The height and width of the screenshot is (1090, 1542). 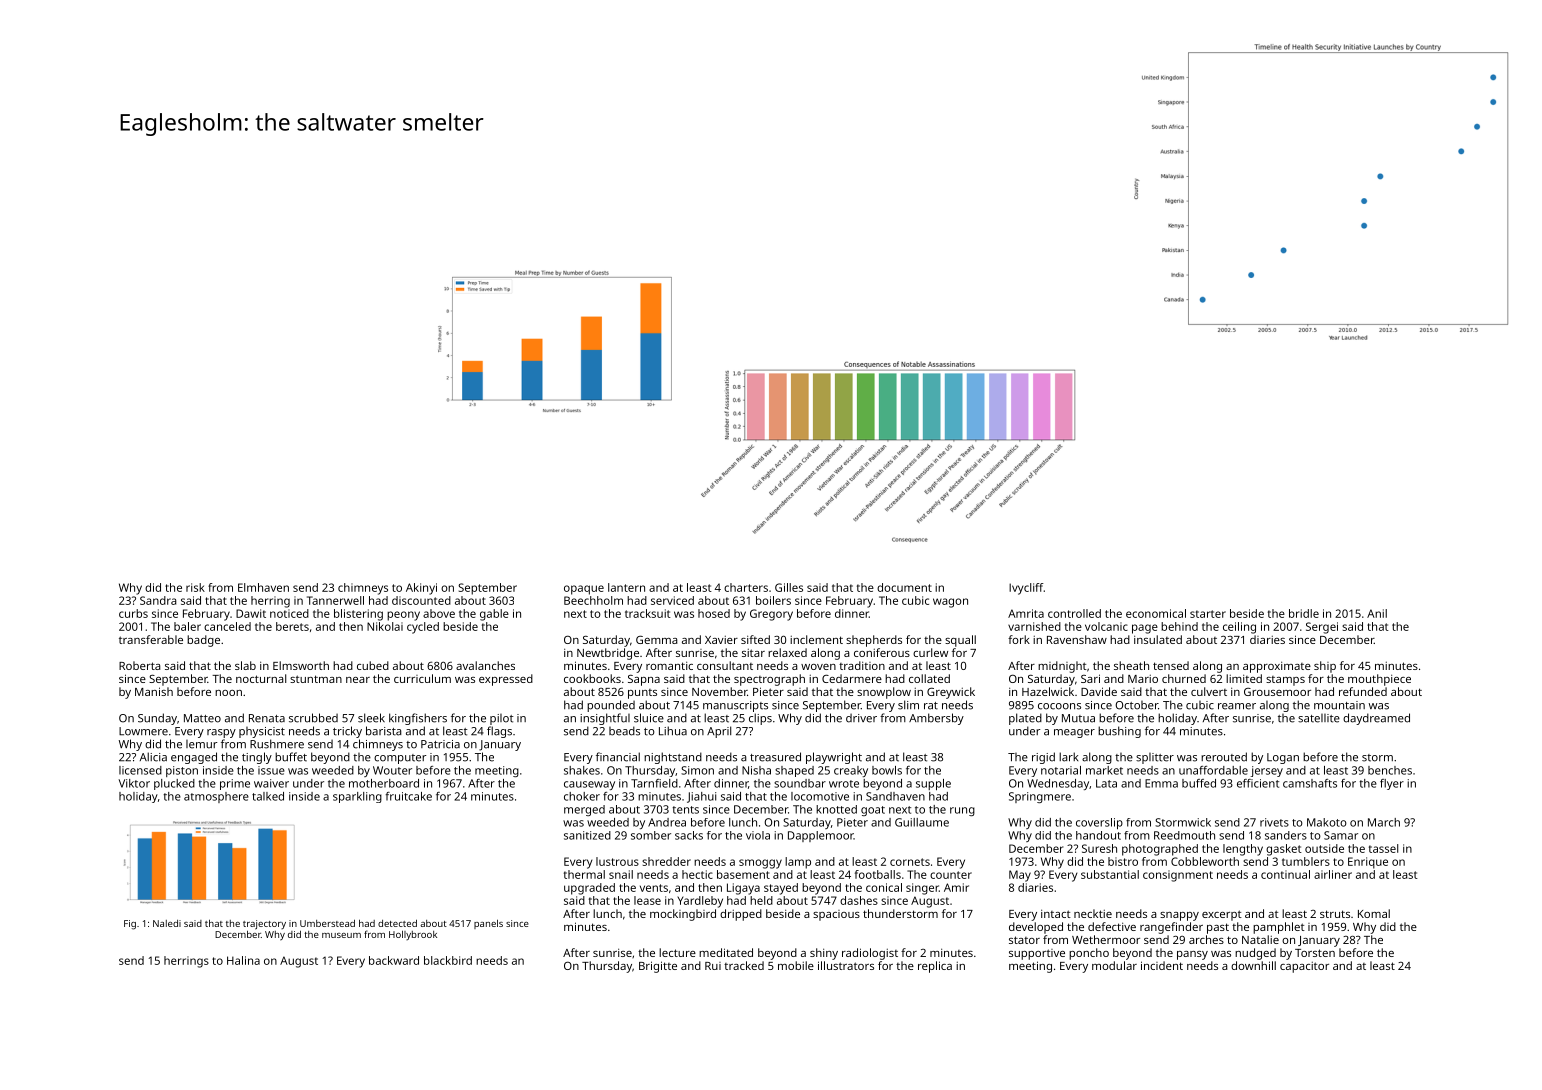 What do you see at coordinates (935, 967) in the screenshot?
I see `replica` at bounding box center [935, 967].
